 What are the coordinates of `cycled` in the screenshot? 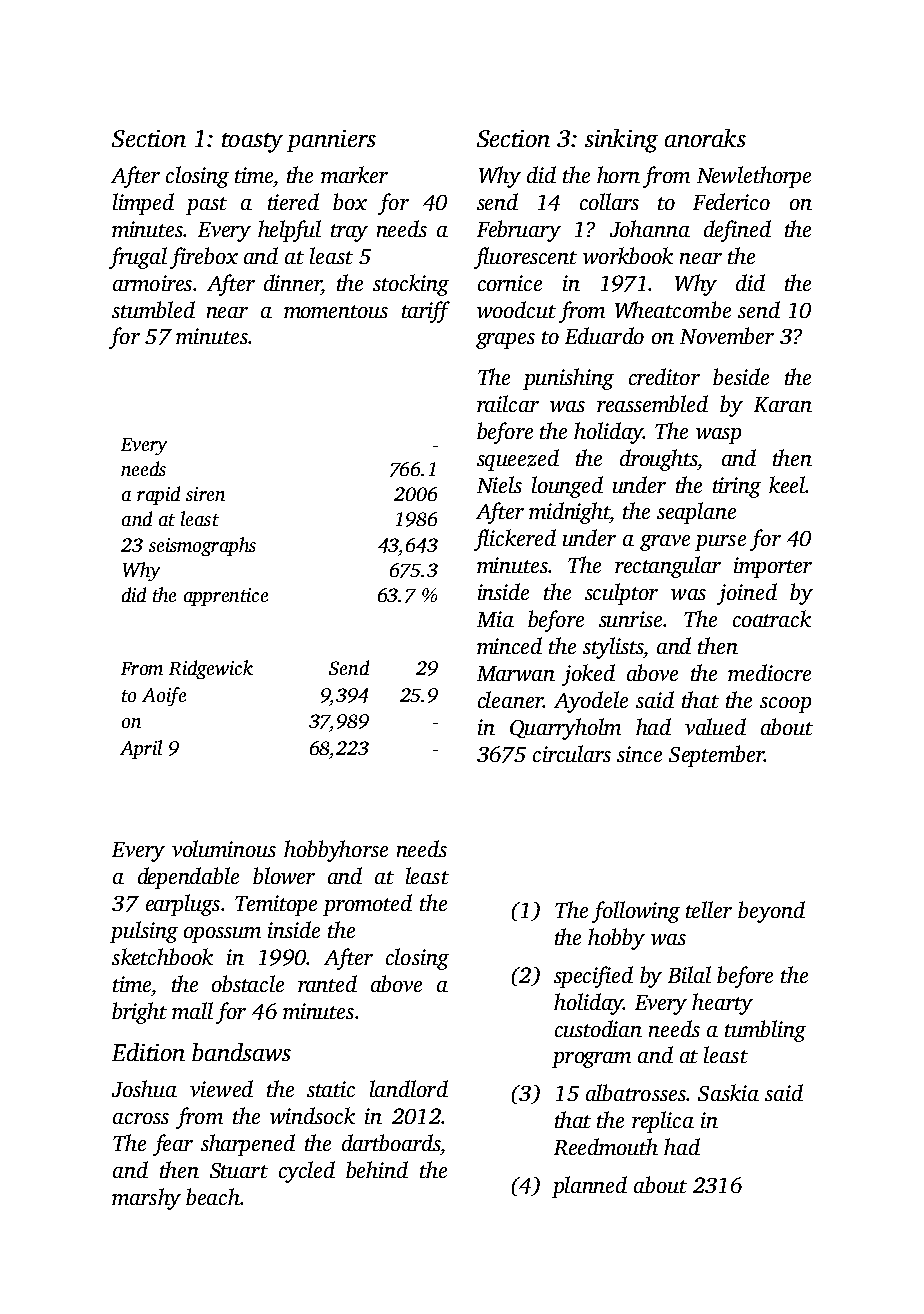 It's located at (307, 1172).
